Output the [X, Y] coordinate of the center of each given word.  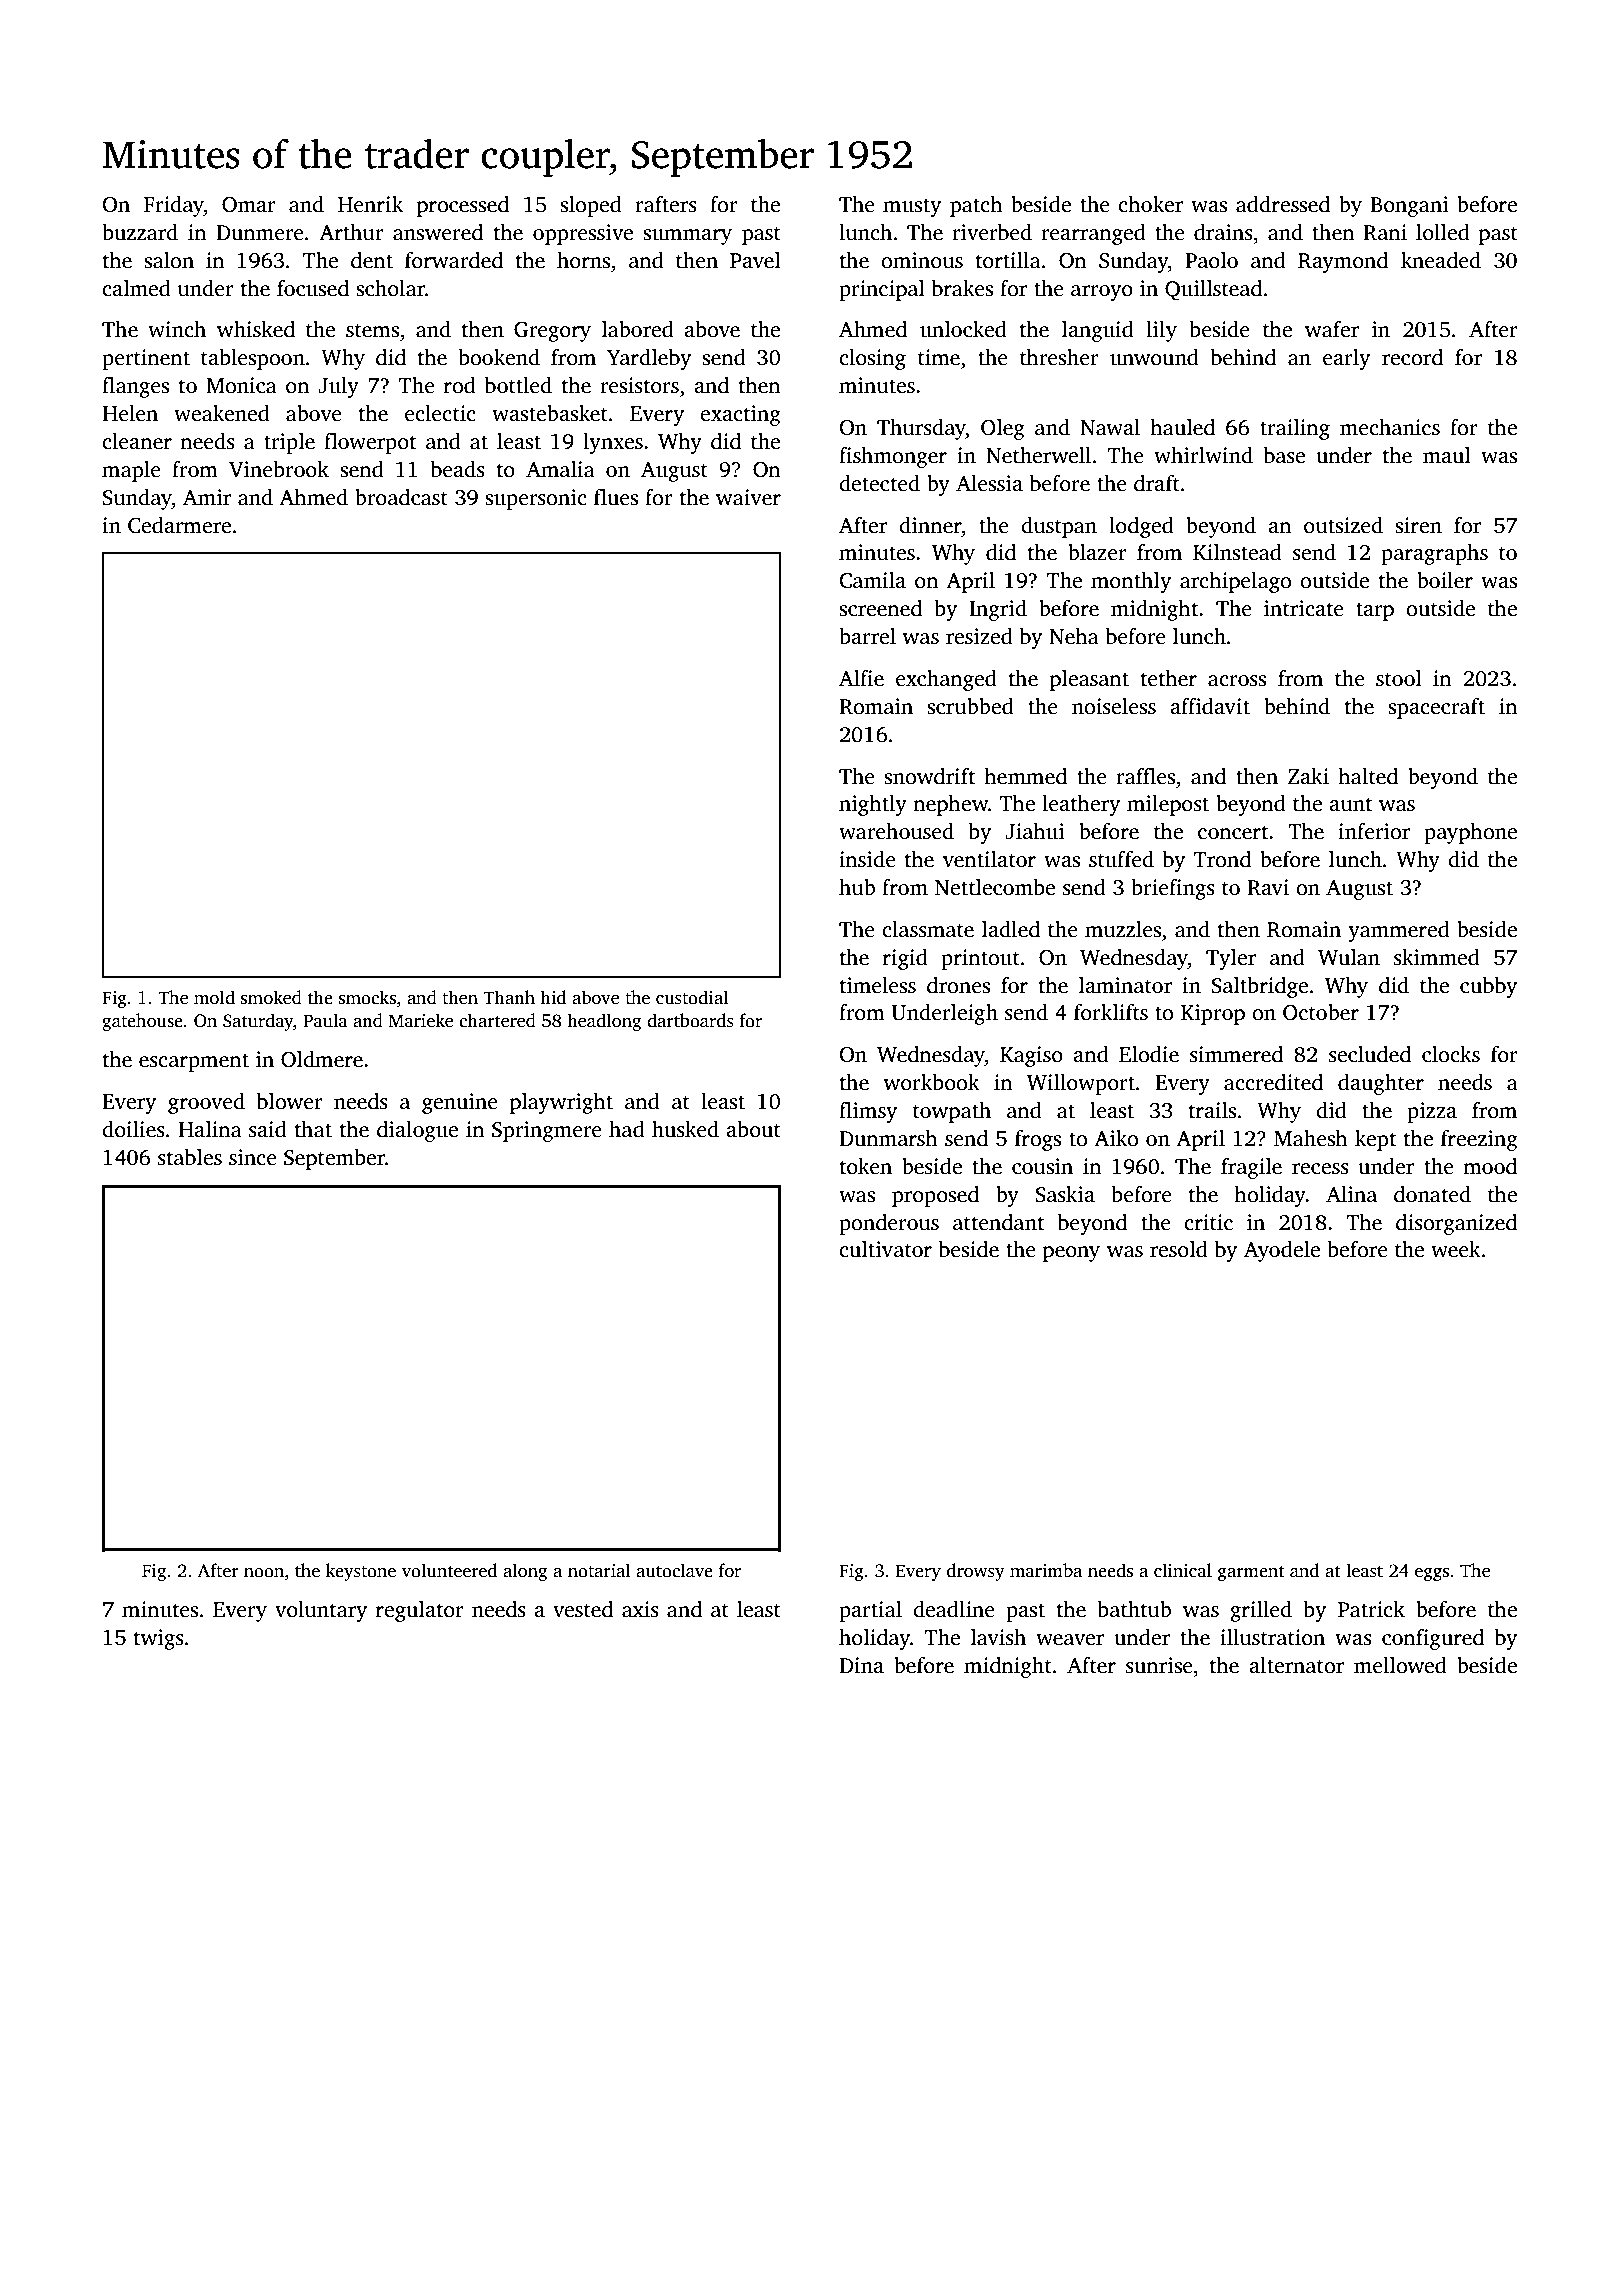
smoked [271, 997]
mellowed [1400, 1665]
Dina [861, 1665]
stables [190, 1157]
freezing [1479, 1140]
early [1346, 359]
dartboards [690, 1020]
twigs [159, 1639]
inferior [1374, 831]
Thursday [921, 429]
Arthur [351, 232]
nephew [951, 805]
